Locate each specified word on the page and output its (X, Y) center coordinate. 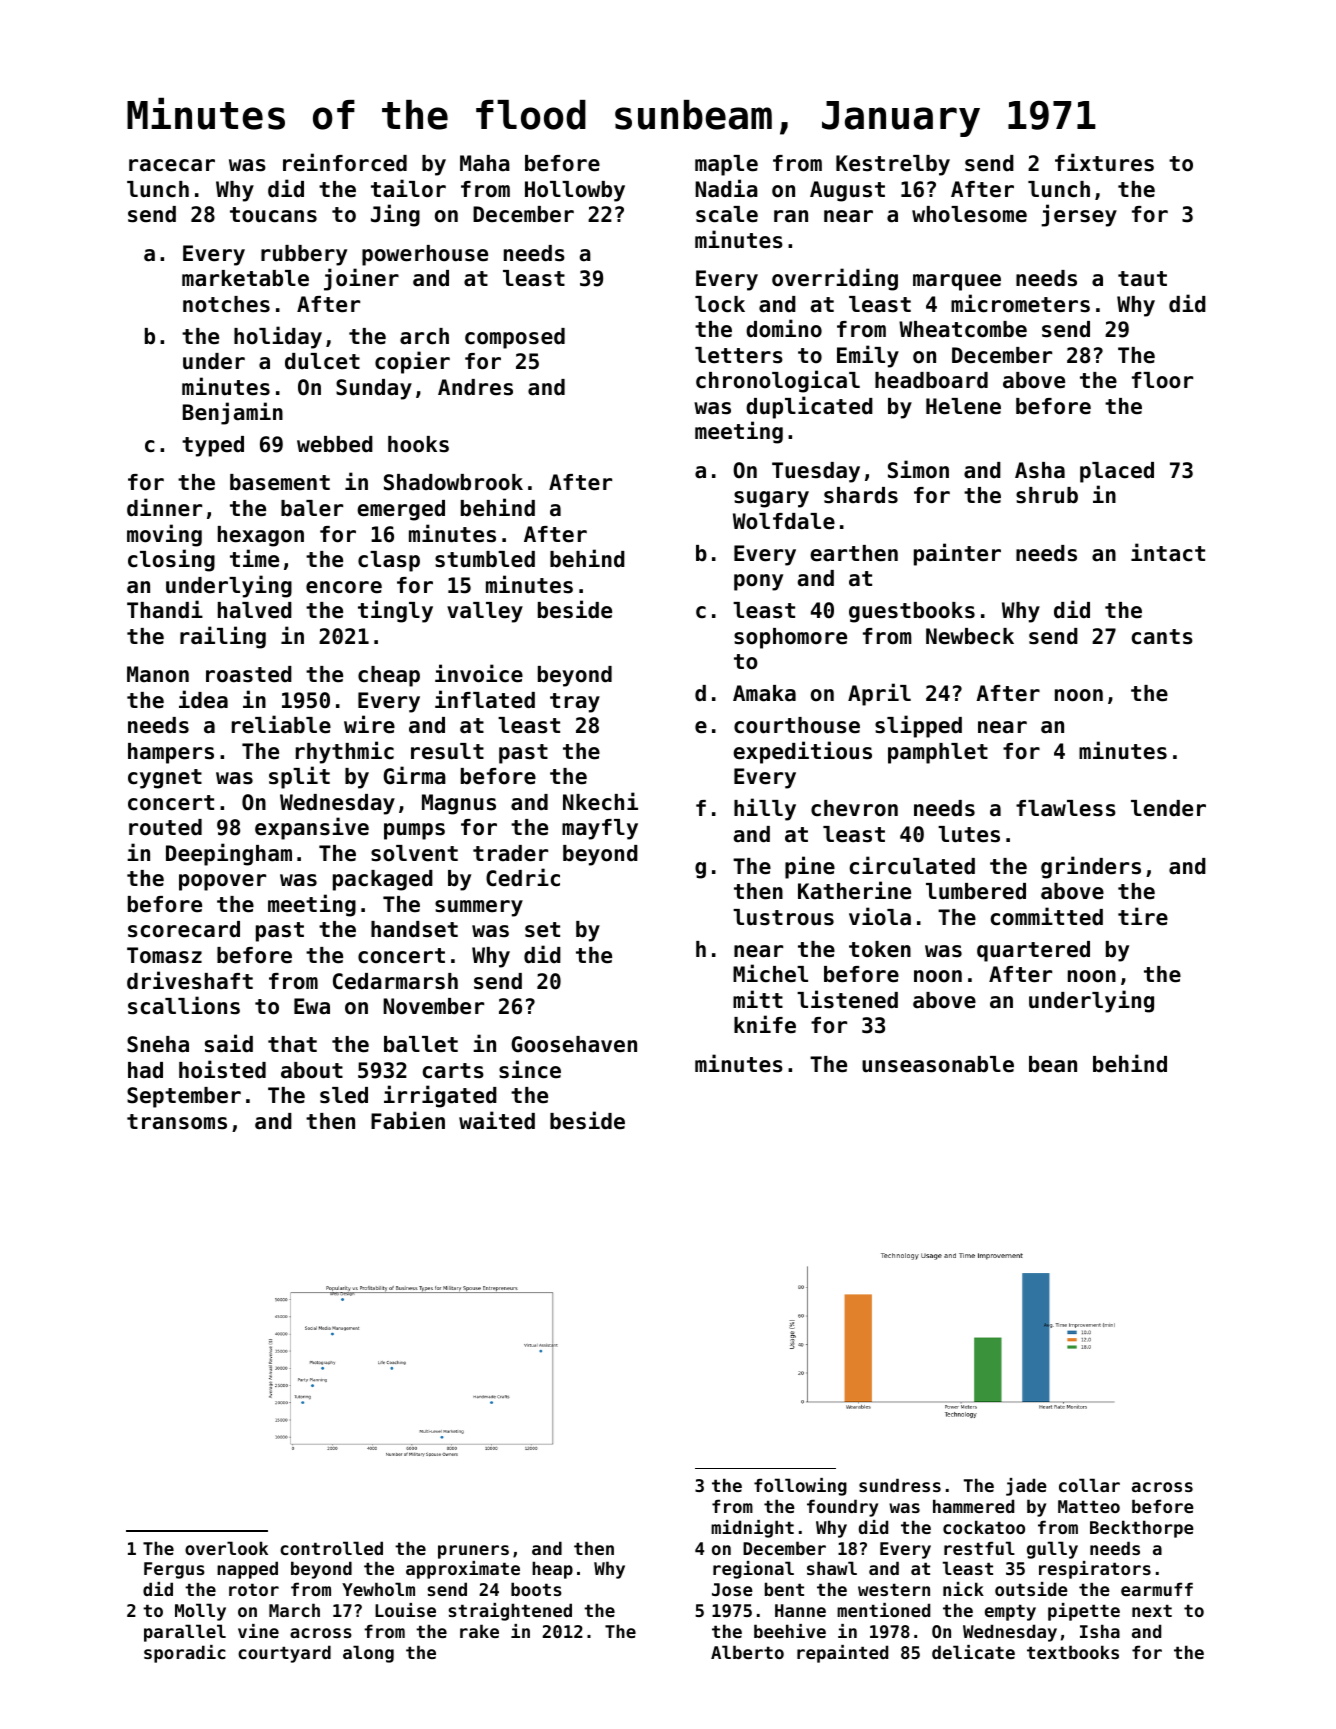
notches (226, 304)
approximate (463, 1570)
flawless (1066, 808)
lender (1168, 808)
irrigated (440, 1096)
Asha (1040, 470)
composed (515, 338)
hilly (765, 809)
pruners (473, 1552)
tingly (395, 611)
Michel (770, 973)
